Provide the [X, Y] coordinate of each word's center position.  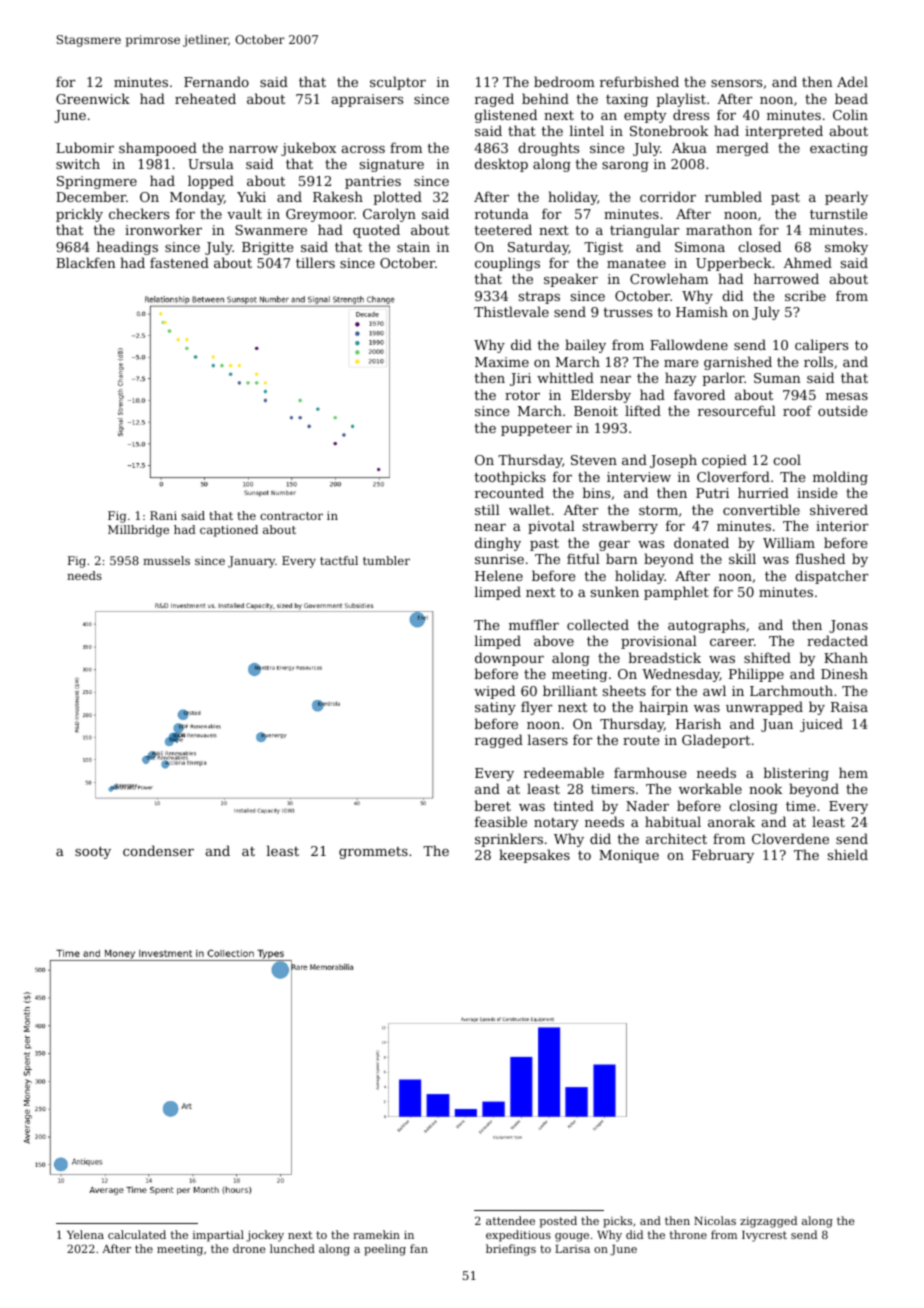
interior [842, 526]
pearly [846, 198]
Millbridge [138, 531]
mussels [166, 560]
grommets [373, 853]
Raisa [849, 707]
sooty [93, 853]
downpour [509, 659]
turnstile [838, 213]
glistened [506, 116]
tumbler [386, 560]
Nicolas [715, 1220]
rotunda [502, 213]
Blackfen [86, 262]
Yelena [85, 1234]
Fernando [216, 81]
